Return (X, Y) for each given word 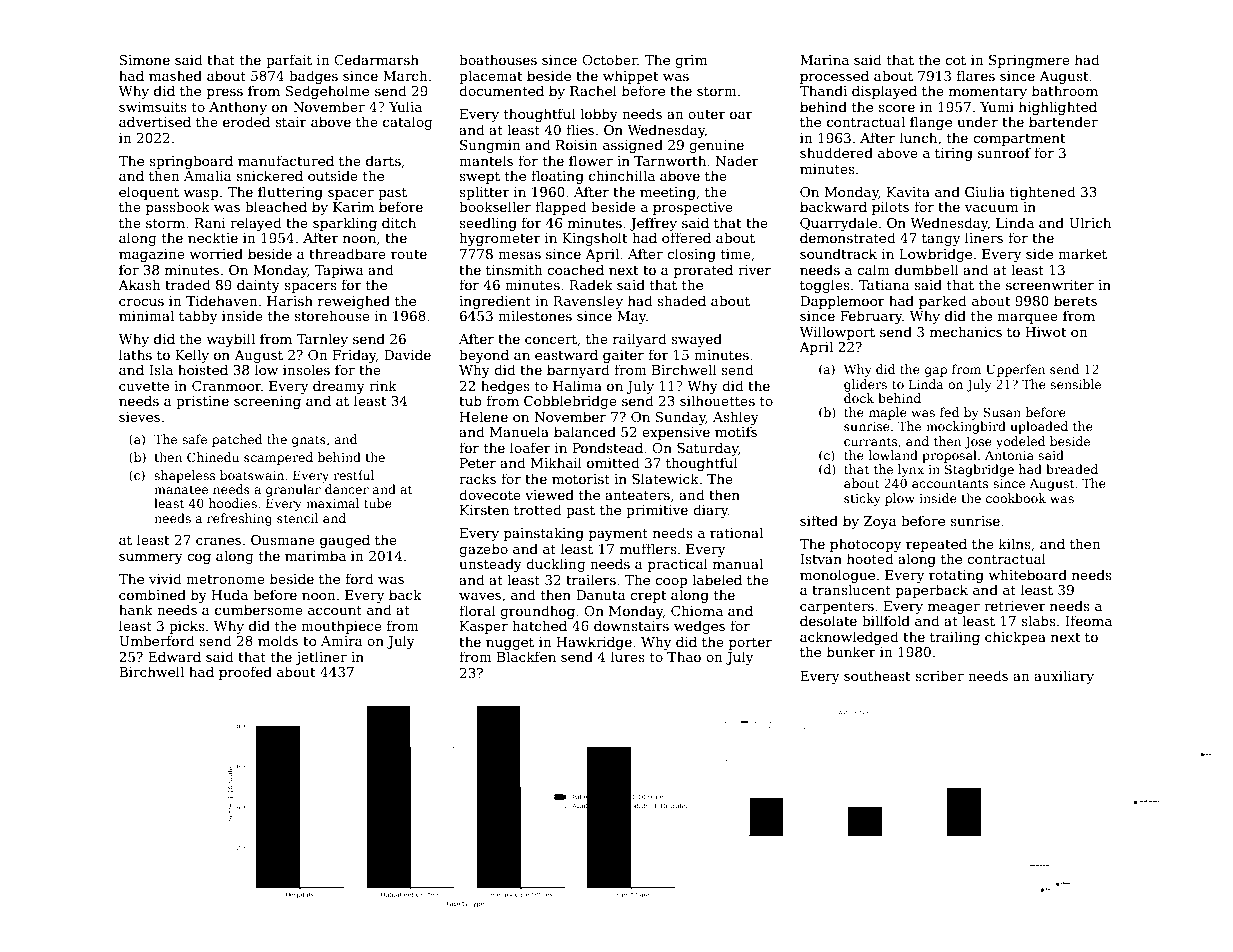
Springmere (1029, 61)
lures (628, 656)
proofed (245, 673)
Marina (824, 60)
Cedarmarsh (376, 59)
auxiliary (1064, 677)
